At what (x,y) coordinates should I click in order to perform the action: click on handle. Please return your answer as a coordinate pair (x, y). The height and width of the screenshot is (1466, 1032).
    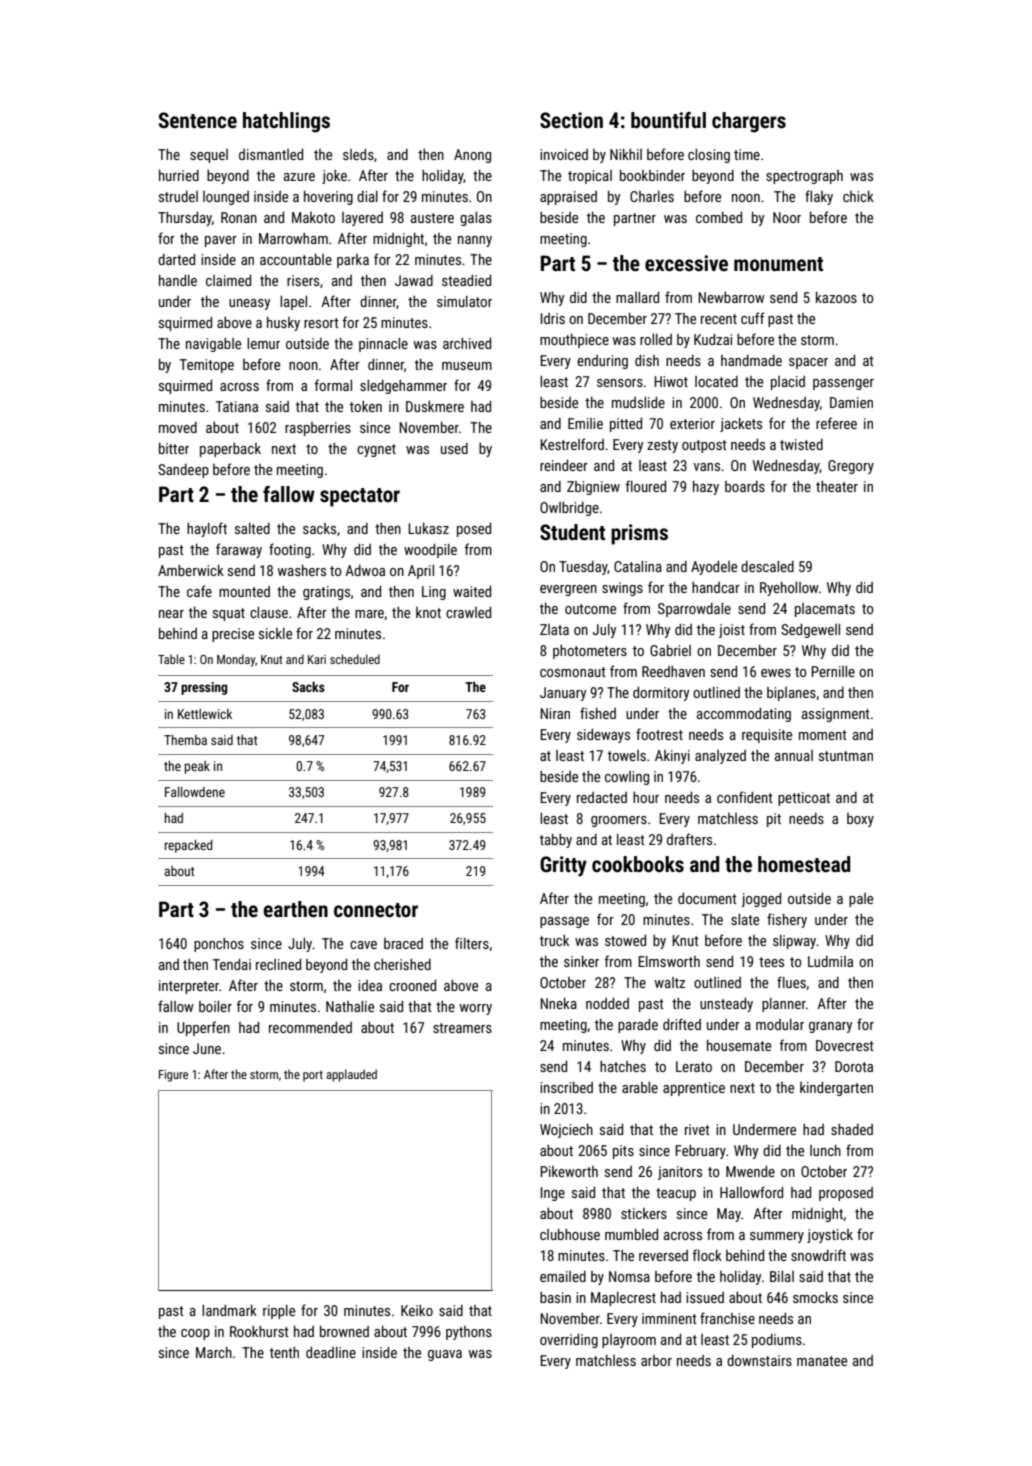
    Looking at the image, I should click on (178, 280).
